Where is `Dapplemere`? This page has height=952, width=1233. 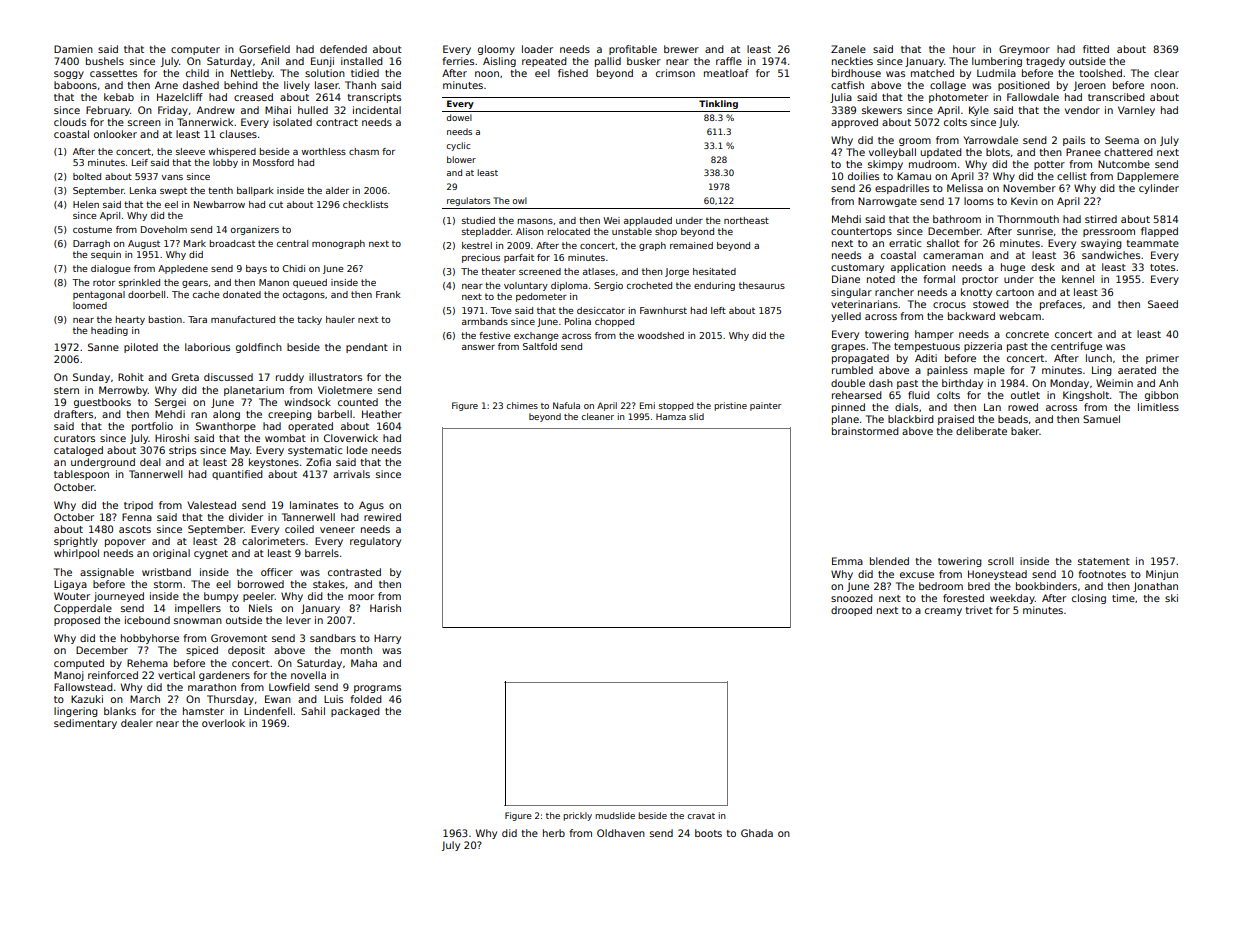 Dapplemere is located at coordinates (1148, 177).
